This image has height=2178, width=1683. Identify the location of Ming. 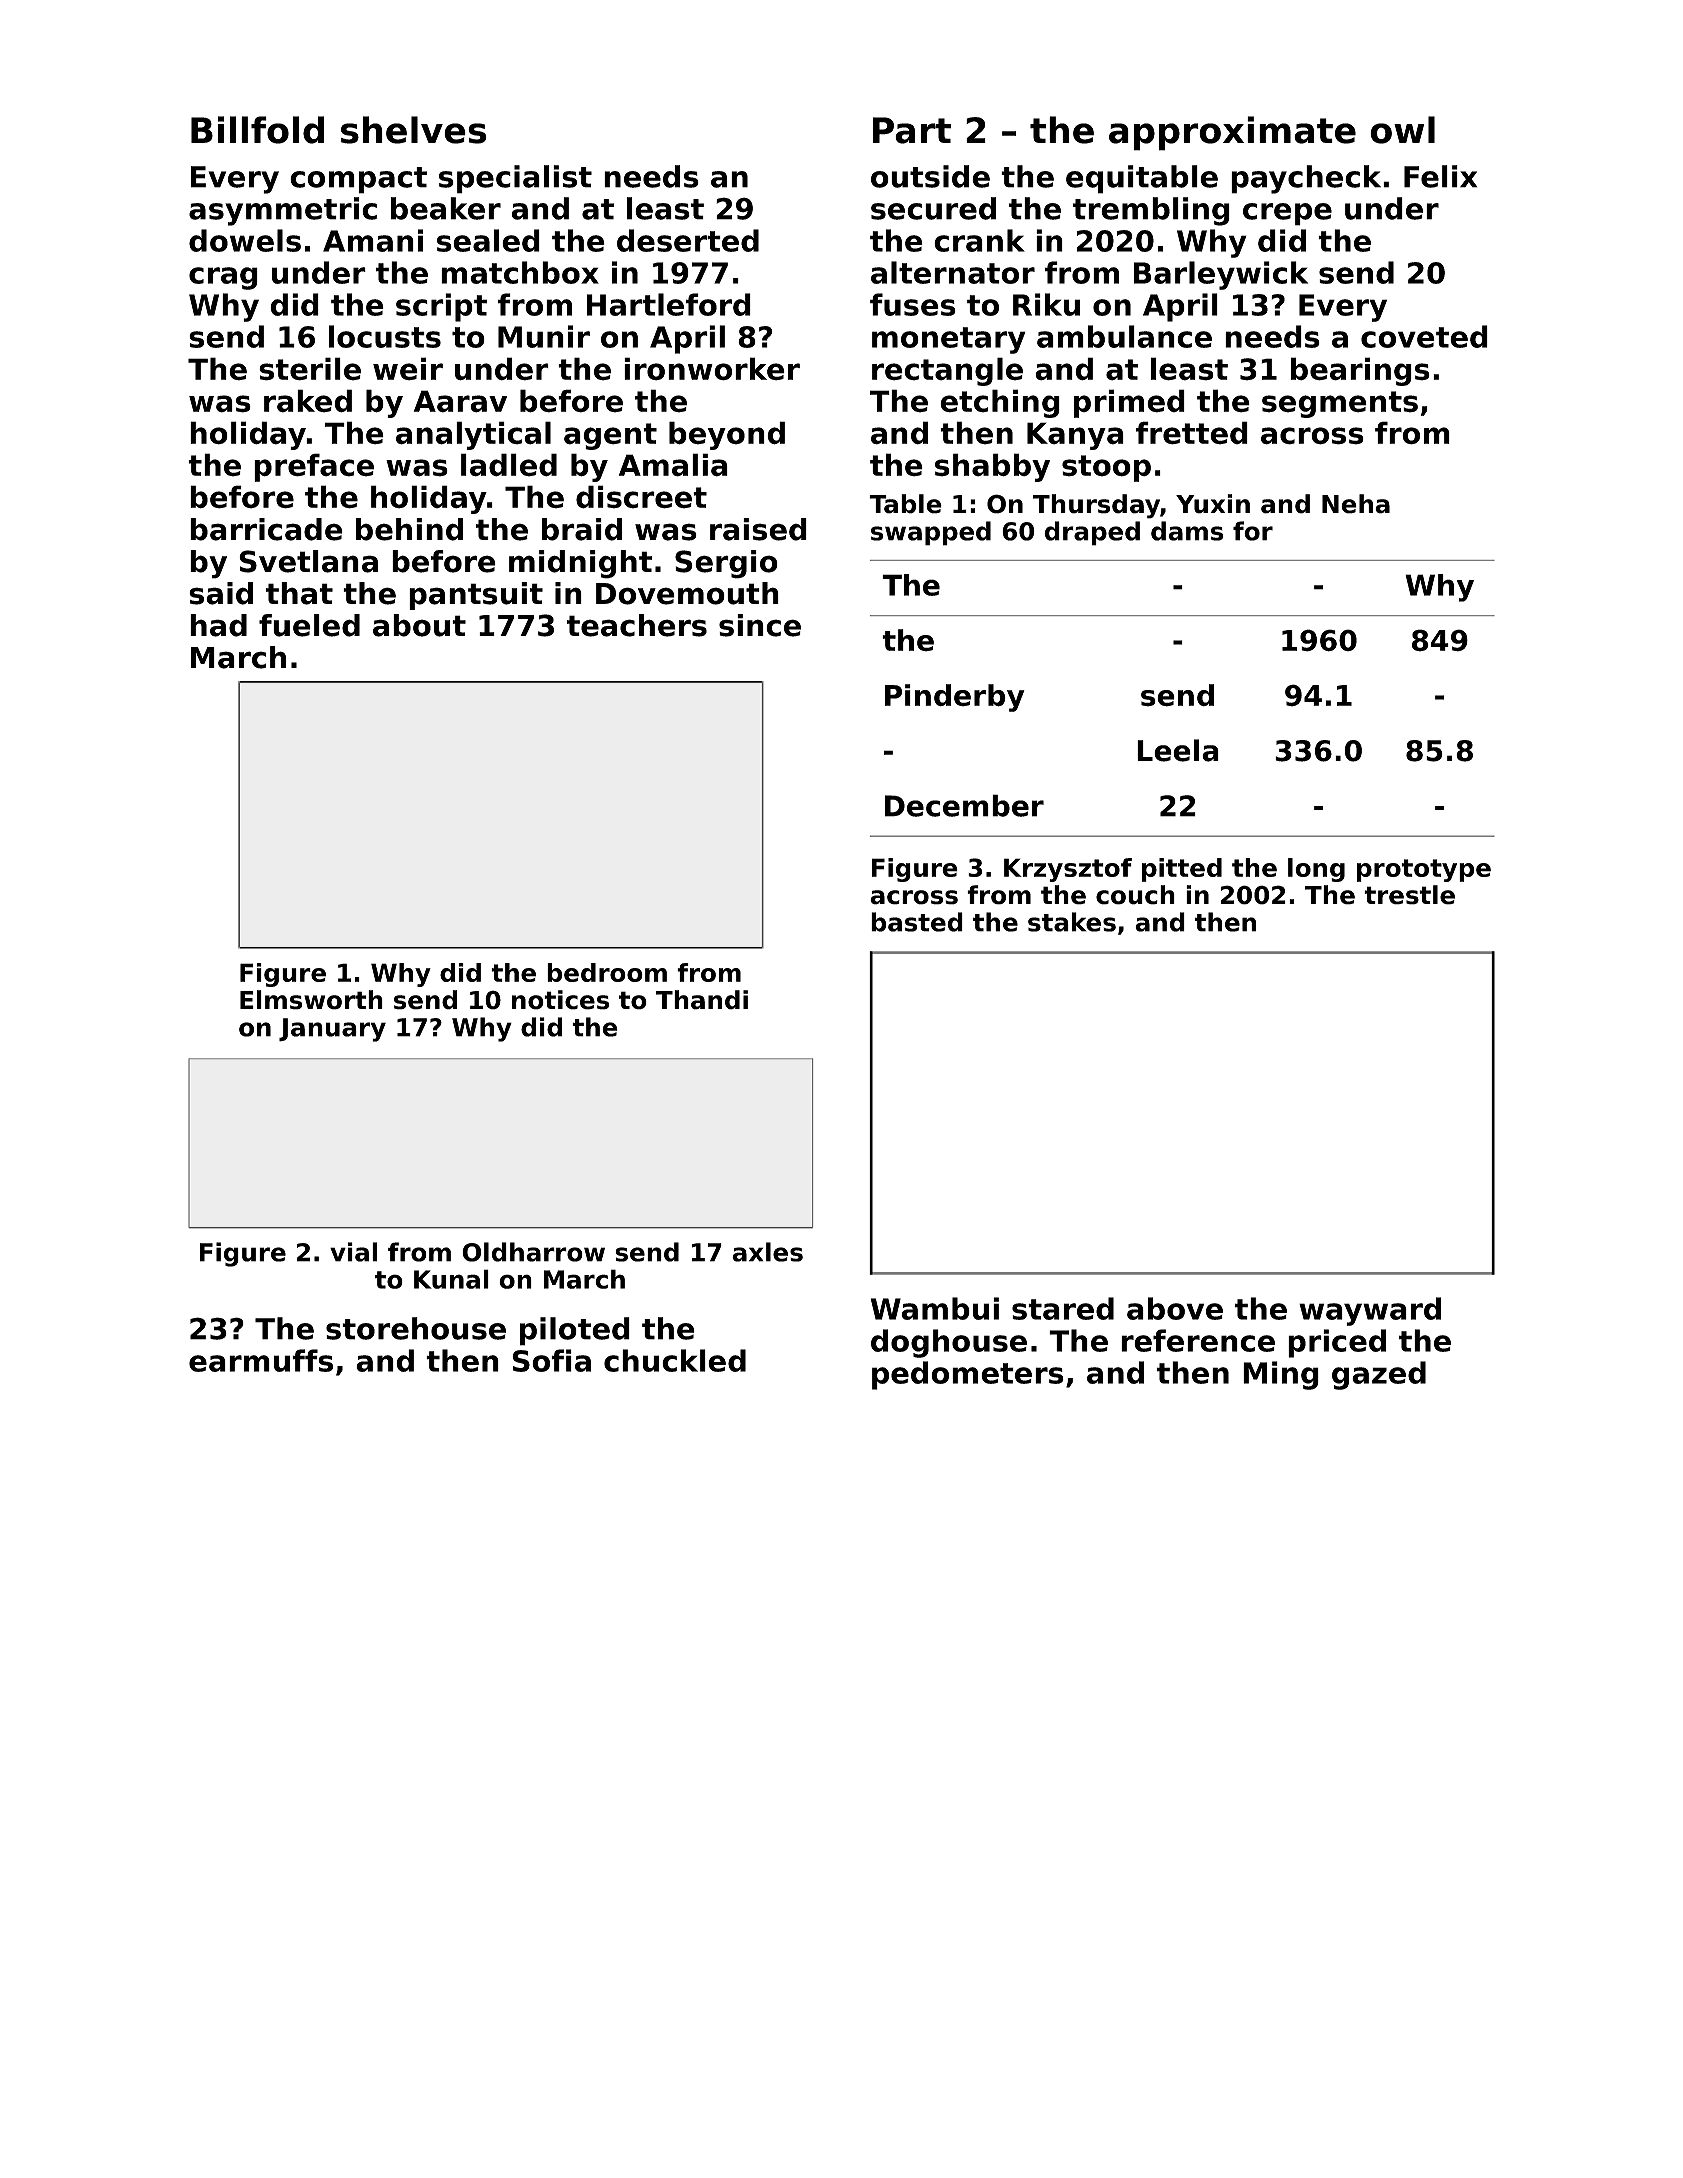
(1281, 1375).
